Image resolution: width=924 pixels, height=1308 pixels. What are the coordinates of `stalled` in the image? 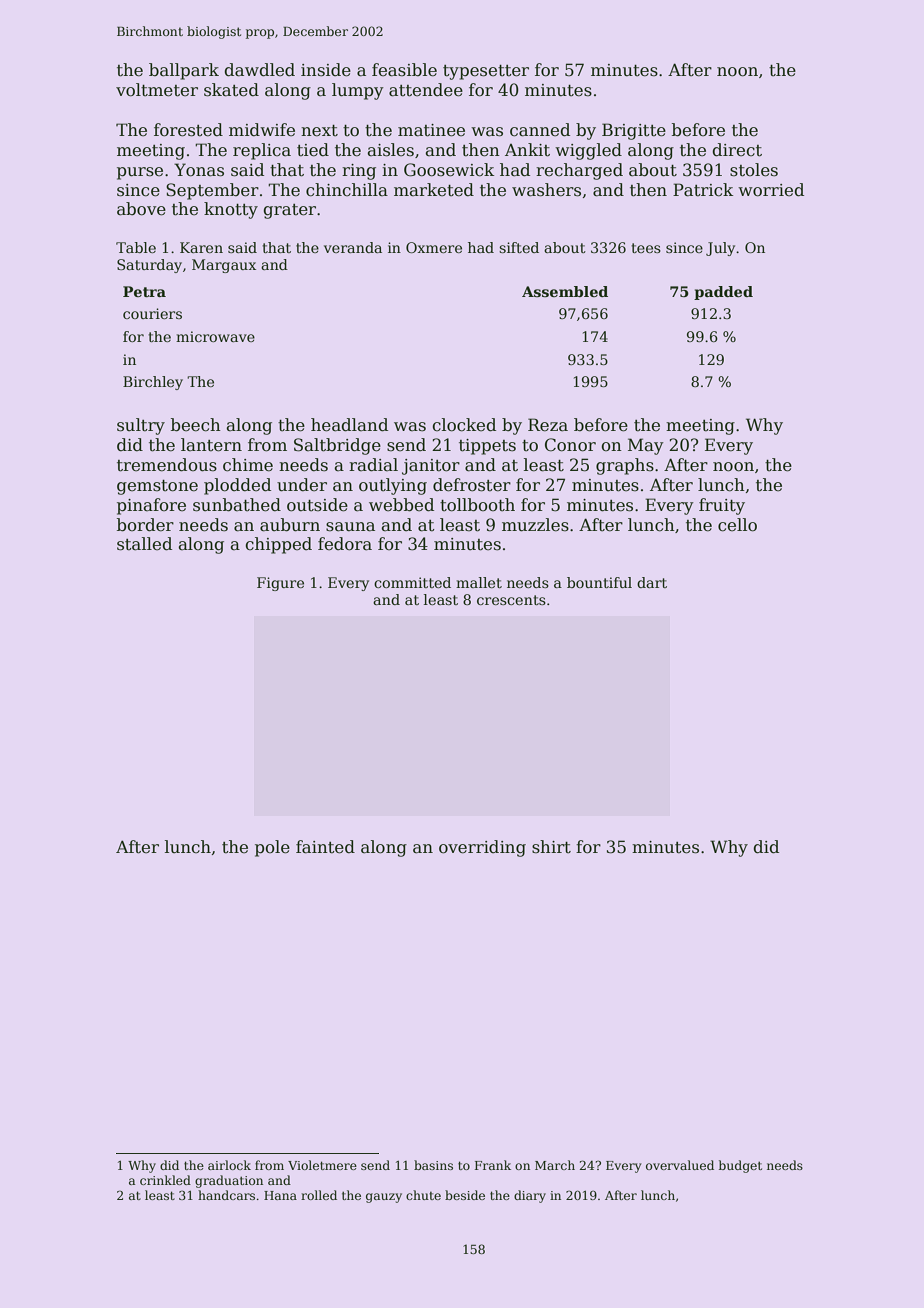 It's located at (144, 544).
